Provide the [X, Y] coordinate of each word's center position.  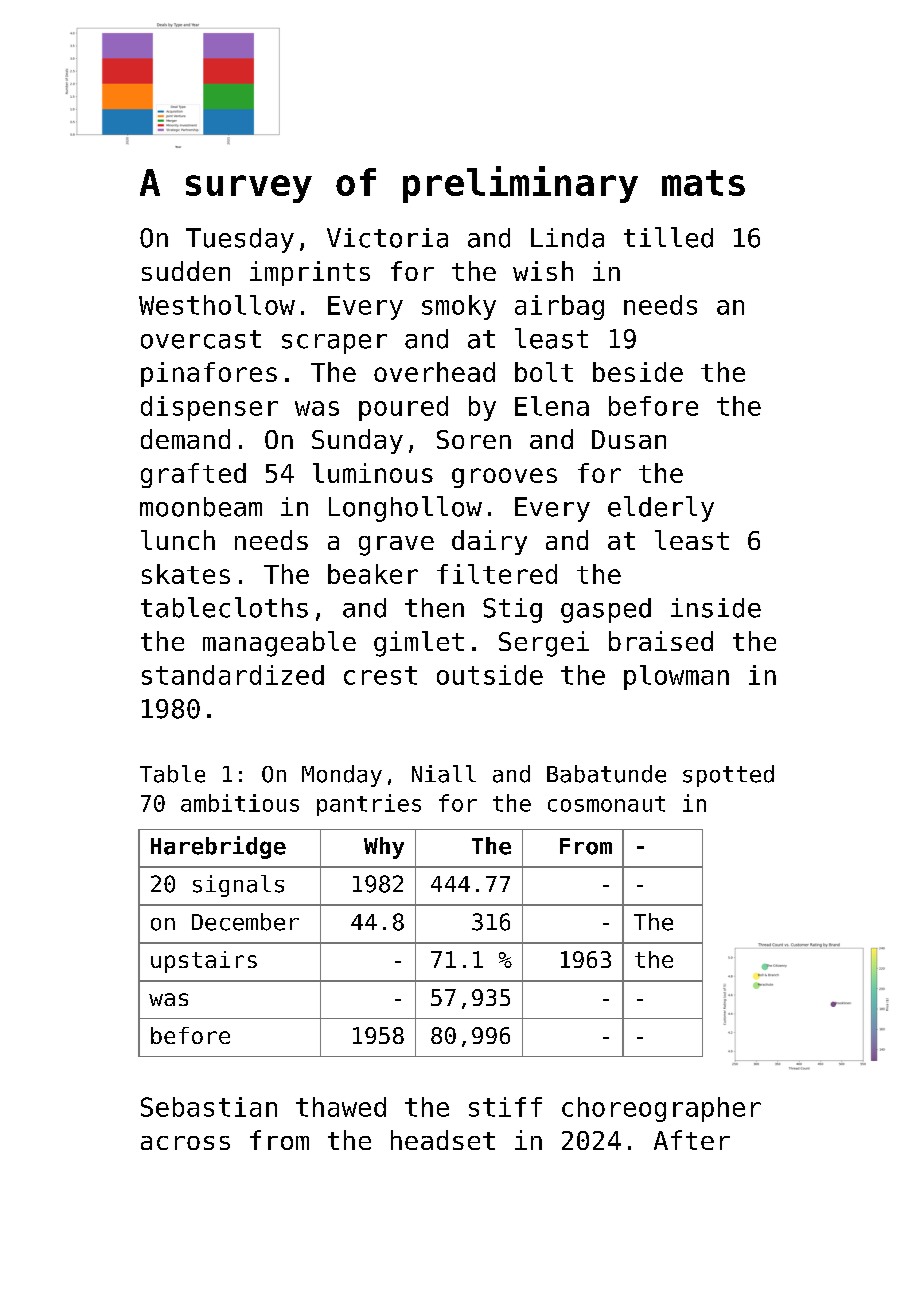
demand [185, 439]
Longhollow [405, 509]
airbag [559, 307]
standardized [233, 675]
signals [238, 886]
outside [490, 675]
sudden [186, 271]
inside [716, 608]
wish [543, 271]
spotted [728, 776]
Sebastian [209, 1107]
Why [384, 848]
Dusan [629, 439]
